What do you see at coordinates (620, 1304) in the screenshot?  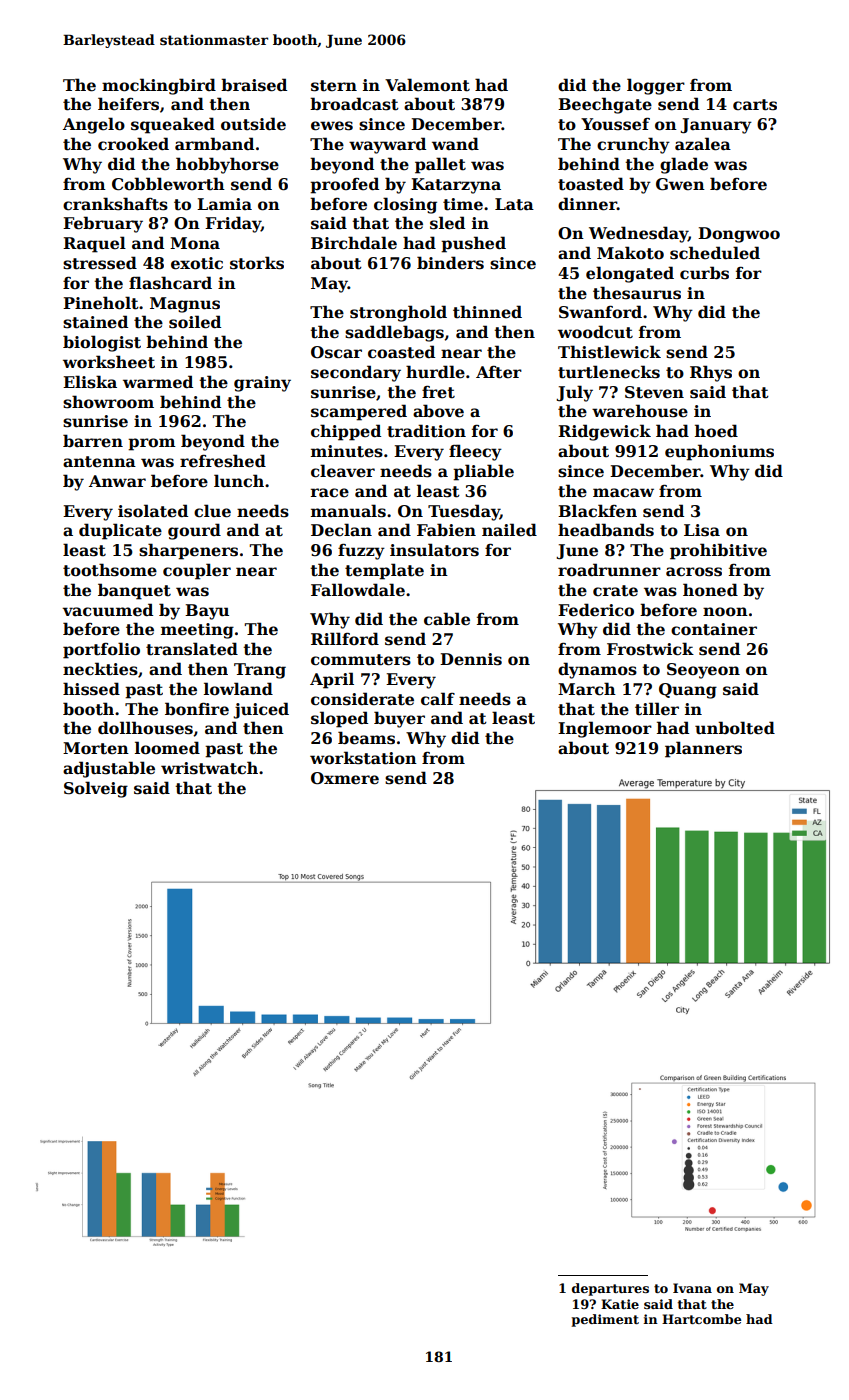 I see `Katie` at bounding box center [620, 1304].
